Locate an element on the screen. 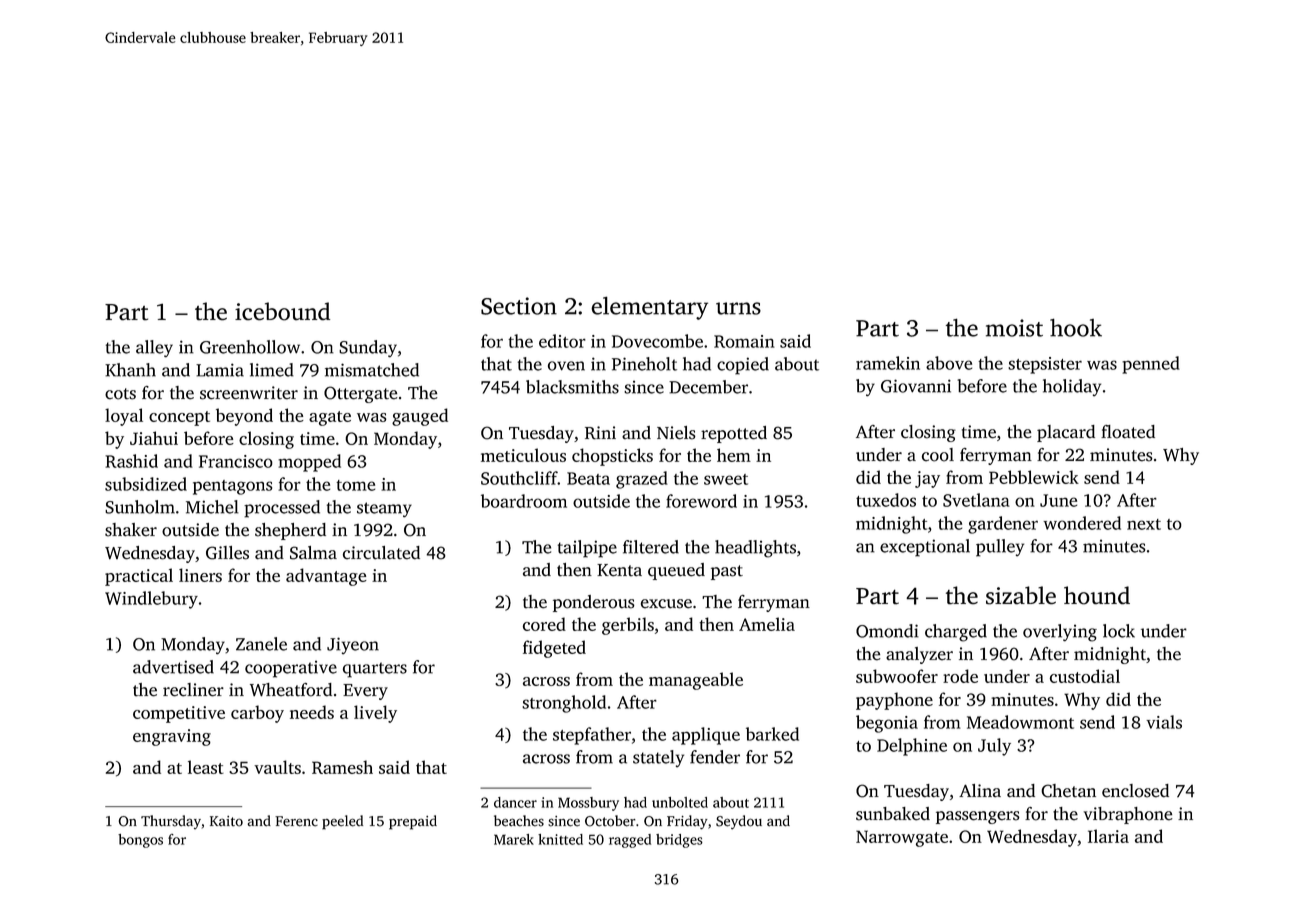 This screenshot has width=1308, height=924. custodial is located at coordinates (1085, 676).
